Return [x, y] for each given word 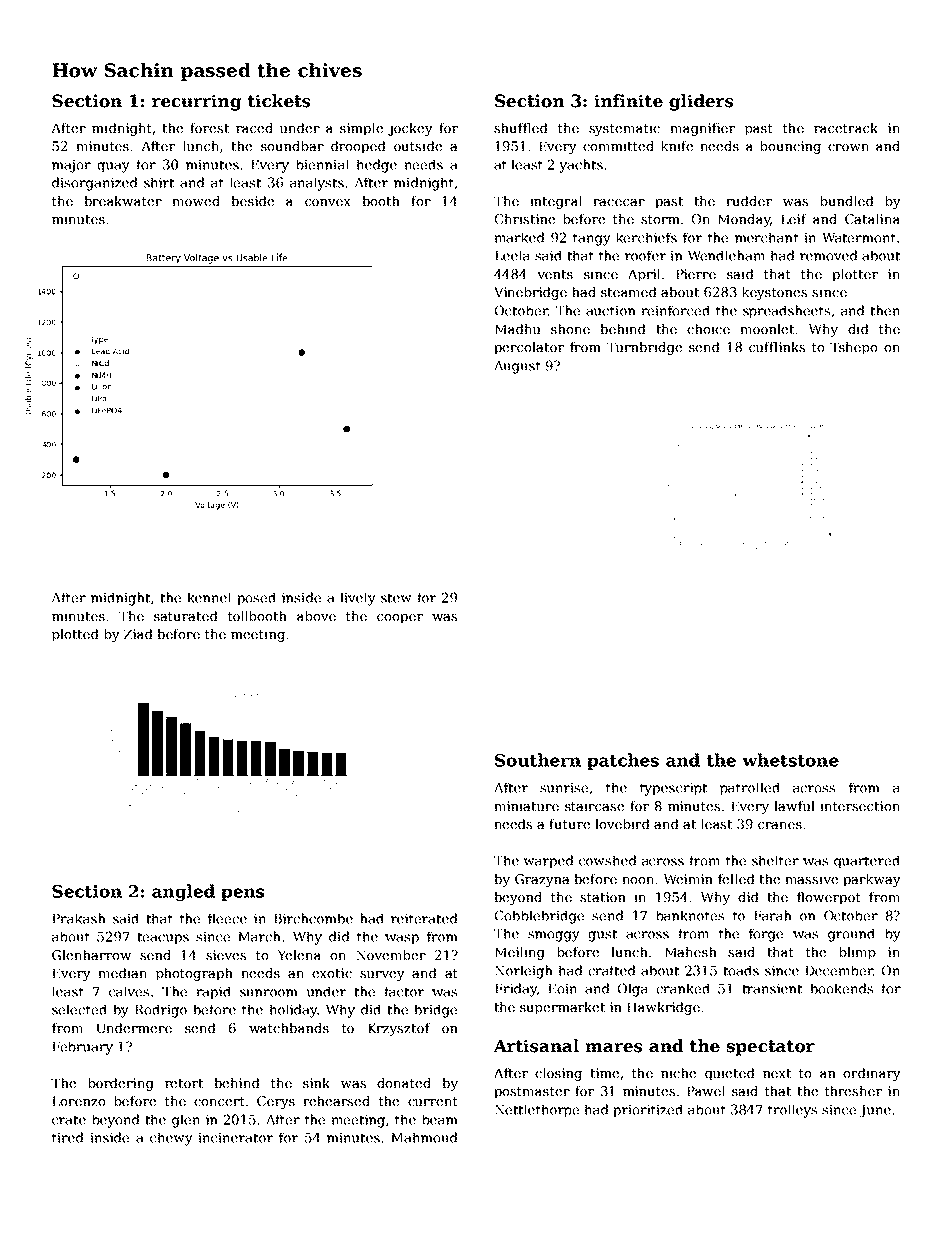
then [885, 310]
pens [243, 894]
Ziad [138, 634]
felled [736, 879]
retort [184, 1083]
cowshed [607, 860]
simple [361, 129]
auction [610, 311]
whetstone [790, 760]
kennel [209, 597]
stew [396, 598]
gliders [701, 102]
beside [253, 201]
